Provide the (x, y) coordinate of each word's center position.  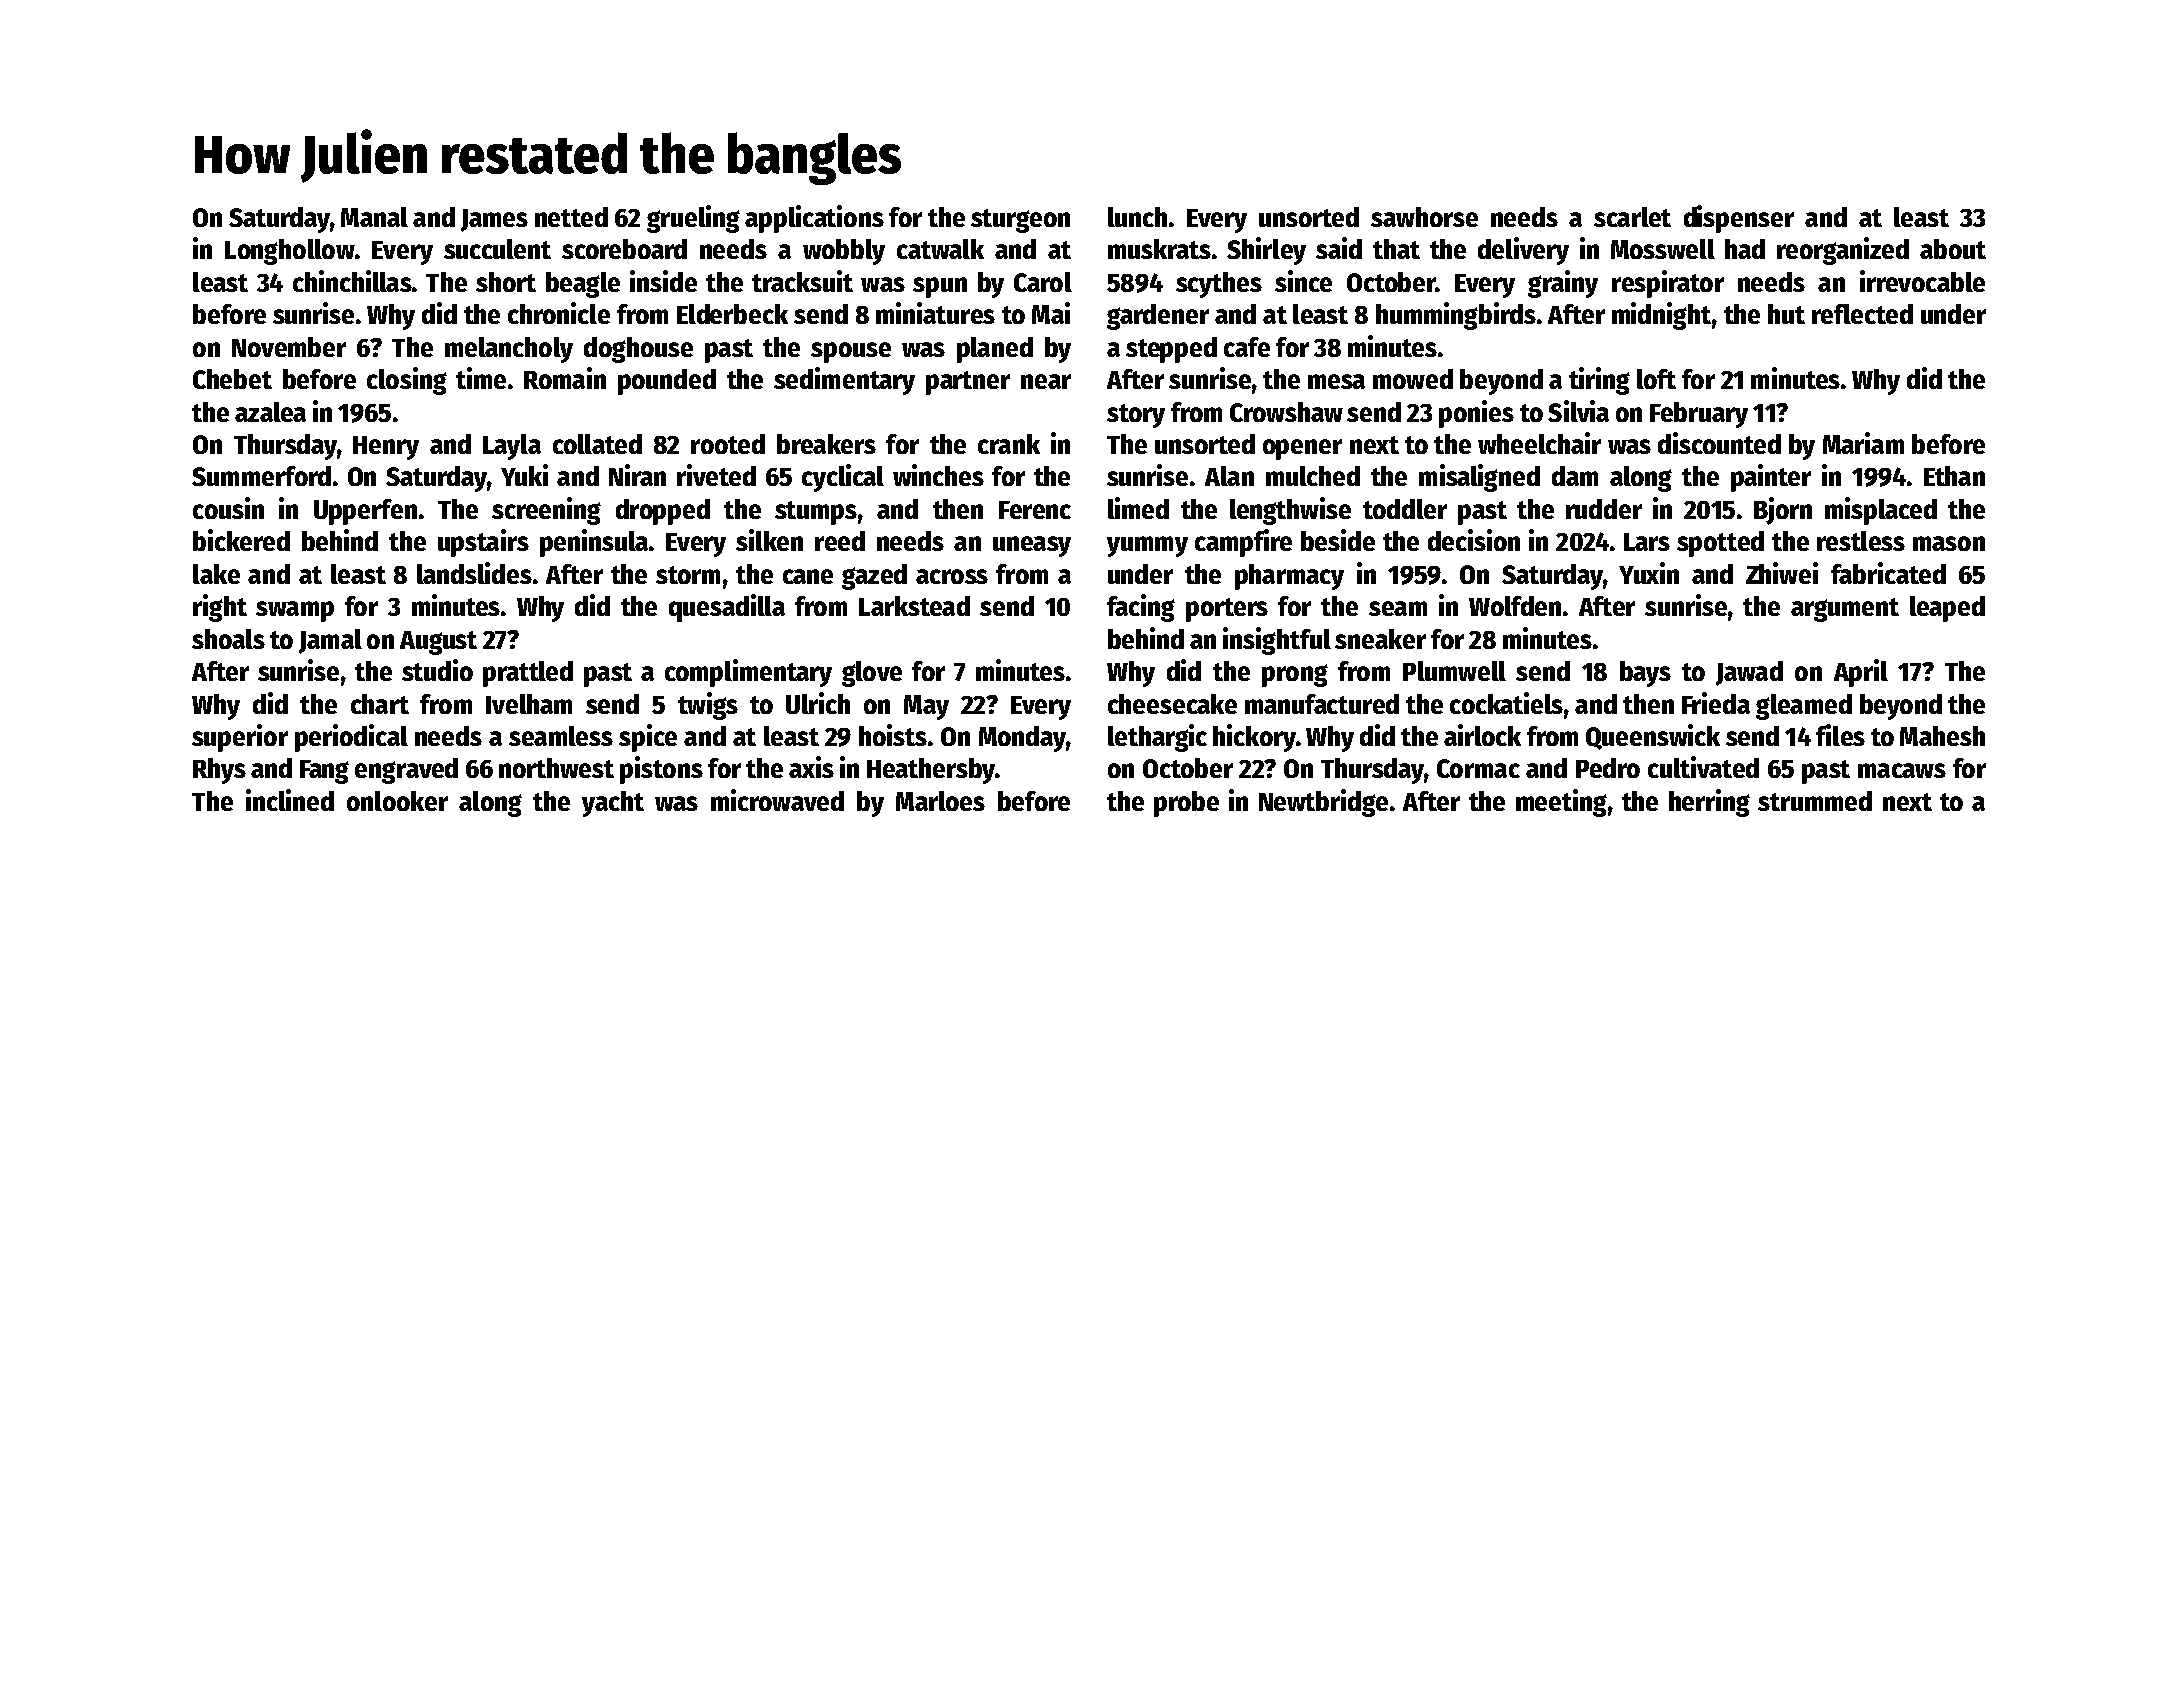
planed (995, 350)
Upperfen (365, 512)
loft (1656, 379)
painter (1771, 478)
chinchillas (352, 281)
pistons (661, 770)
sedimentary (844, 381)
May (926, 707)
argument (1845, 610)
